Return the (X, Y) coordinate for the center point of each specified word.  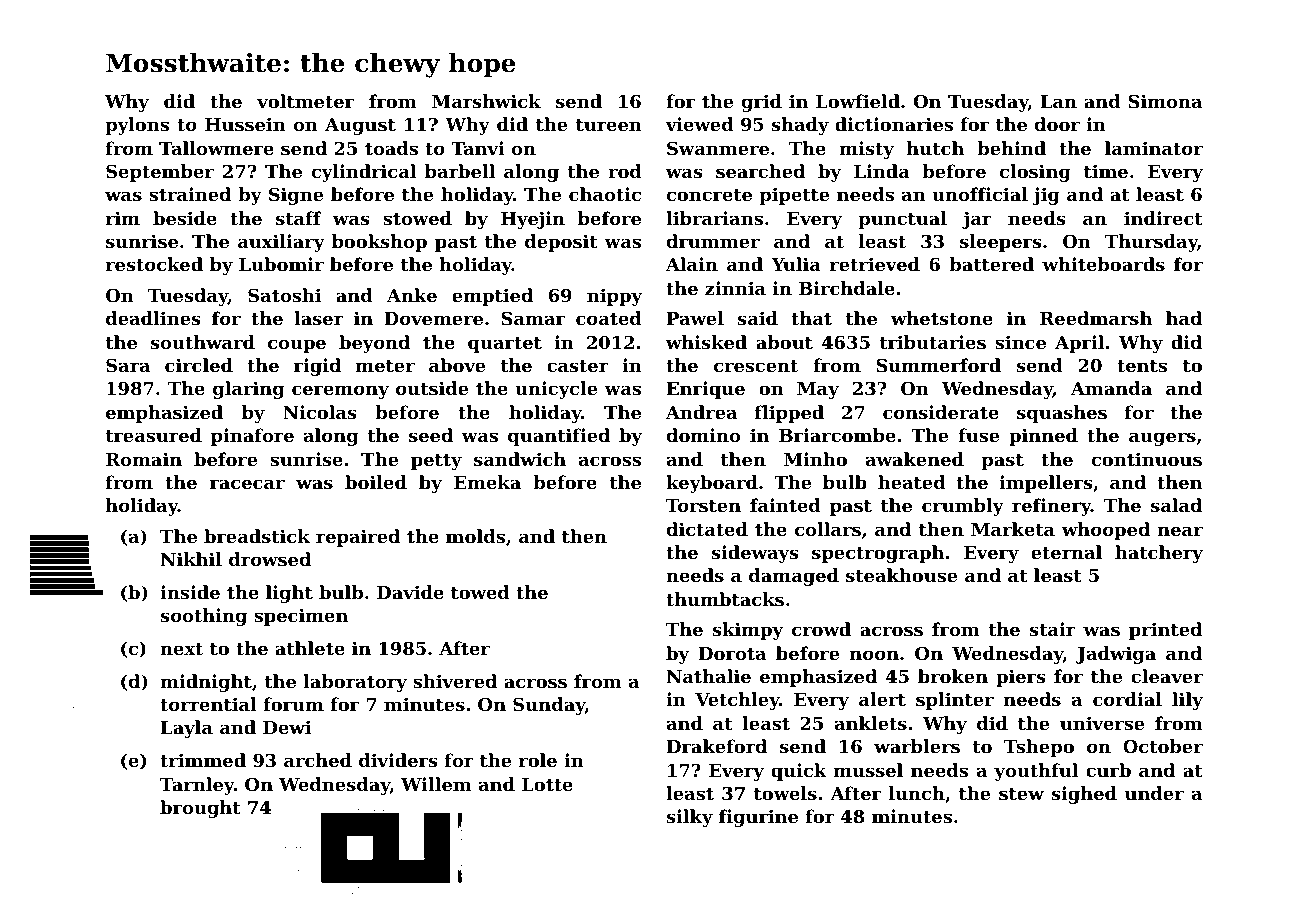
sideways (755, 554)
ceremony (340, 392)
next (181, 649)
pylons (137, 126)
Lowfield (858, 101)
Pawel (695, 318)
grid (762, 103)
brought (200, 809)
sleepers (1001, 243)
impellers (1046, 484)
